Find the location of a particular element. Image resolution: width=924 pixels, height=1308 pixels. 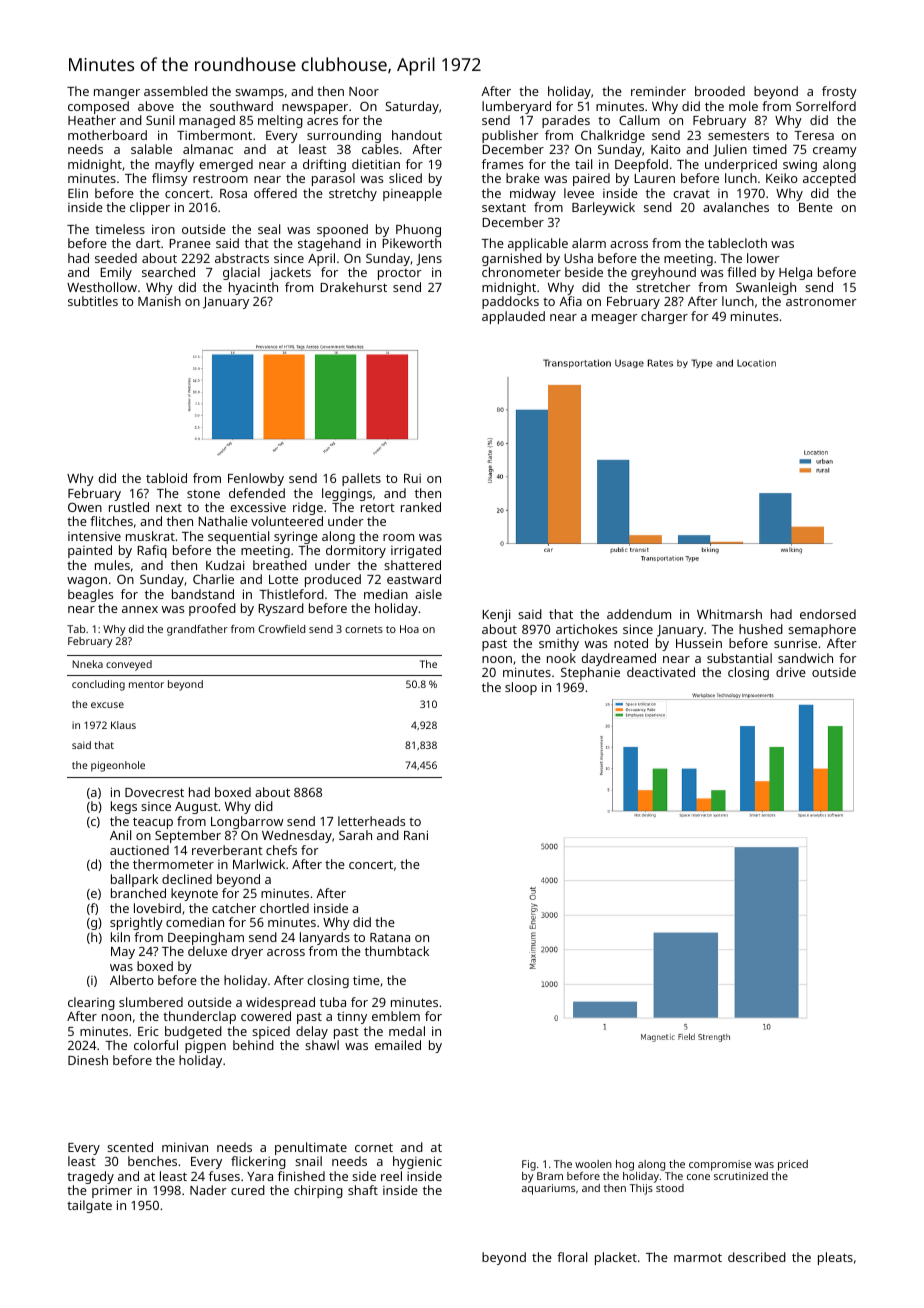

scrutinized is located at coordinates (741, 1176).
